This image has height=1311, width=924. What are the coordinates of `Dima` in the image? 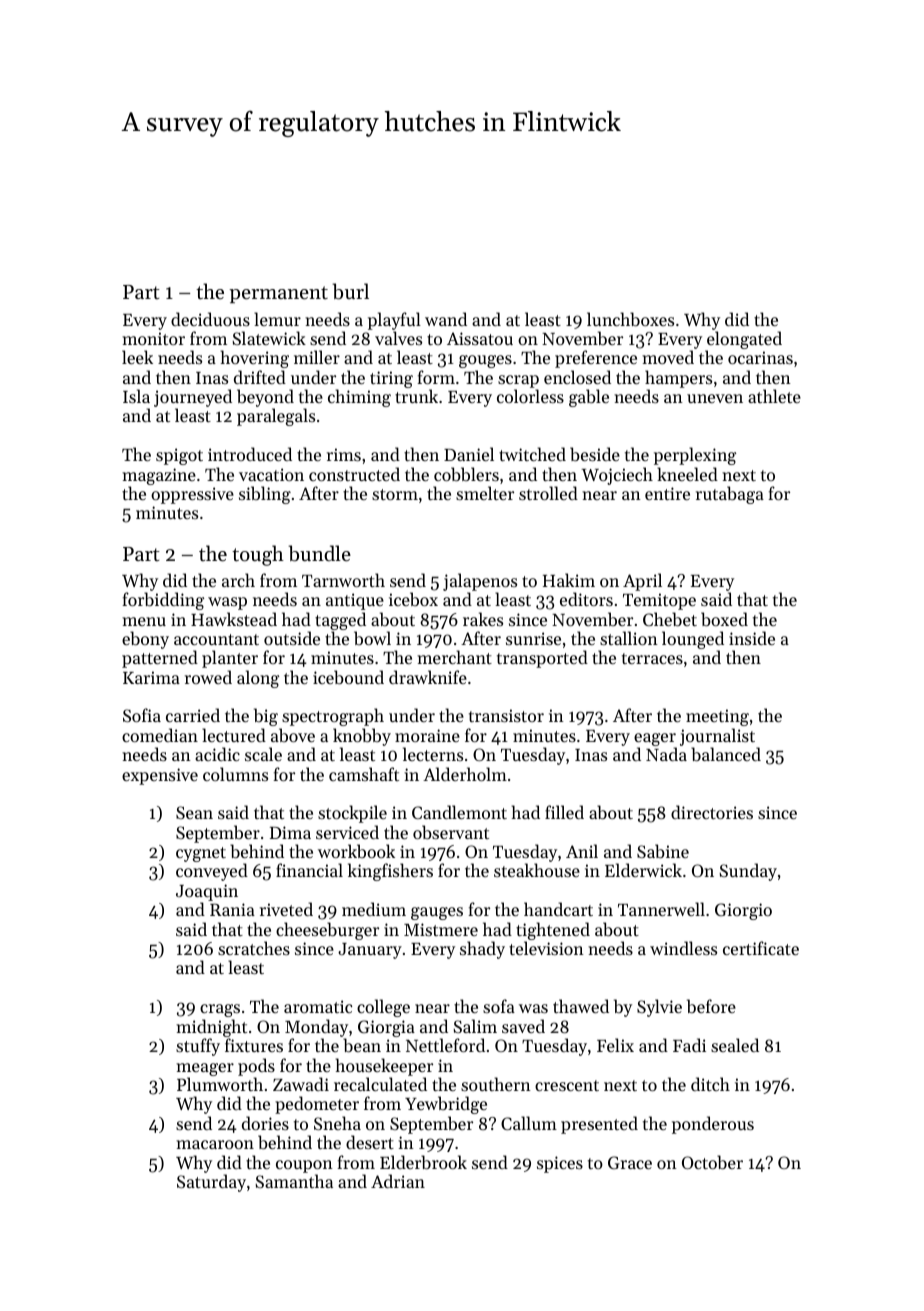 It's located at (290, 832).
